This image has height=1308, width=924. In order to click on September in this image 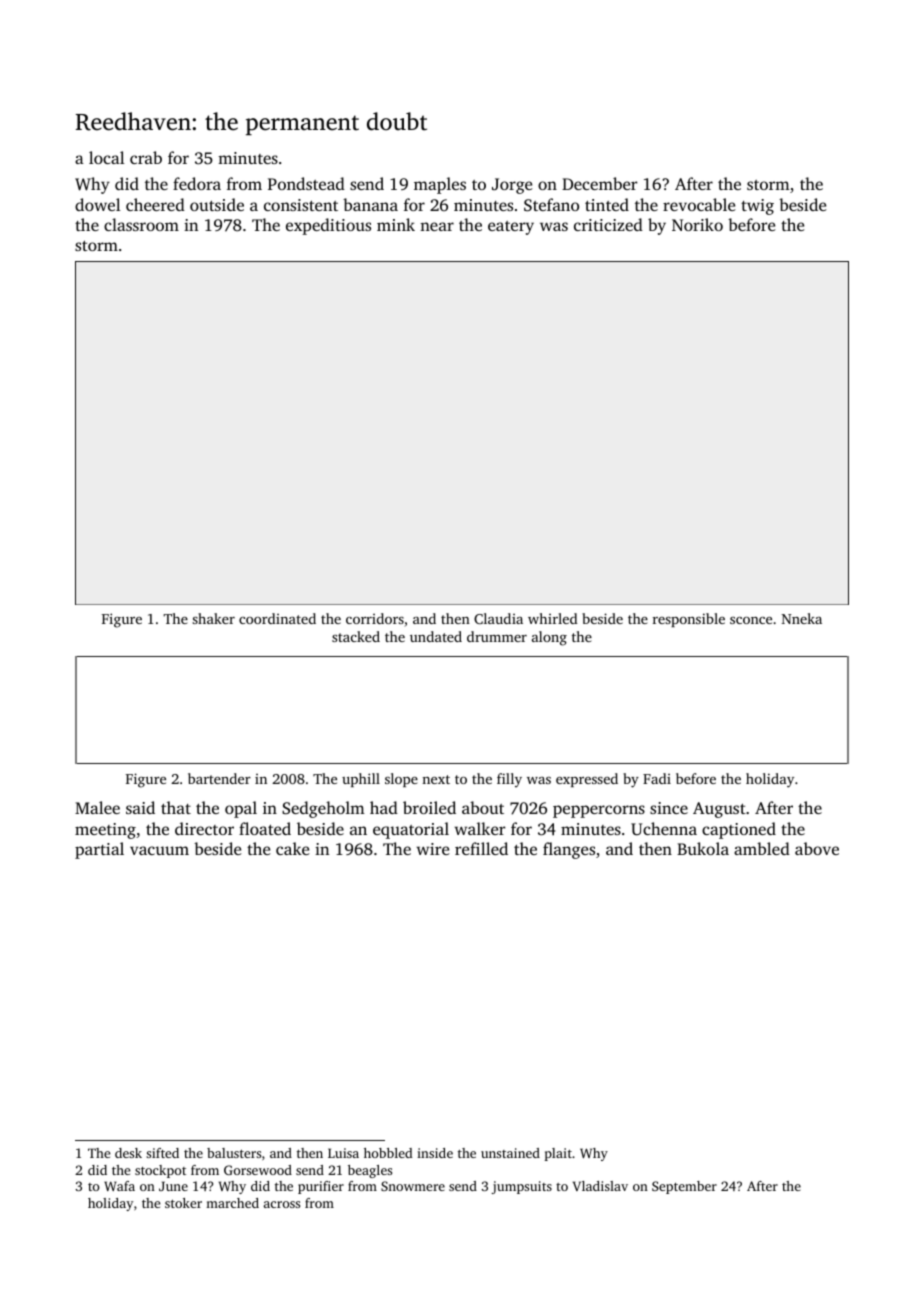, I will do `click(684, 1187)`.
